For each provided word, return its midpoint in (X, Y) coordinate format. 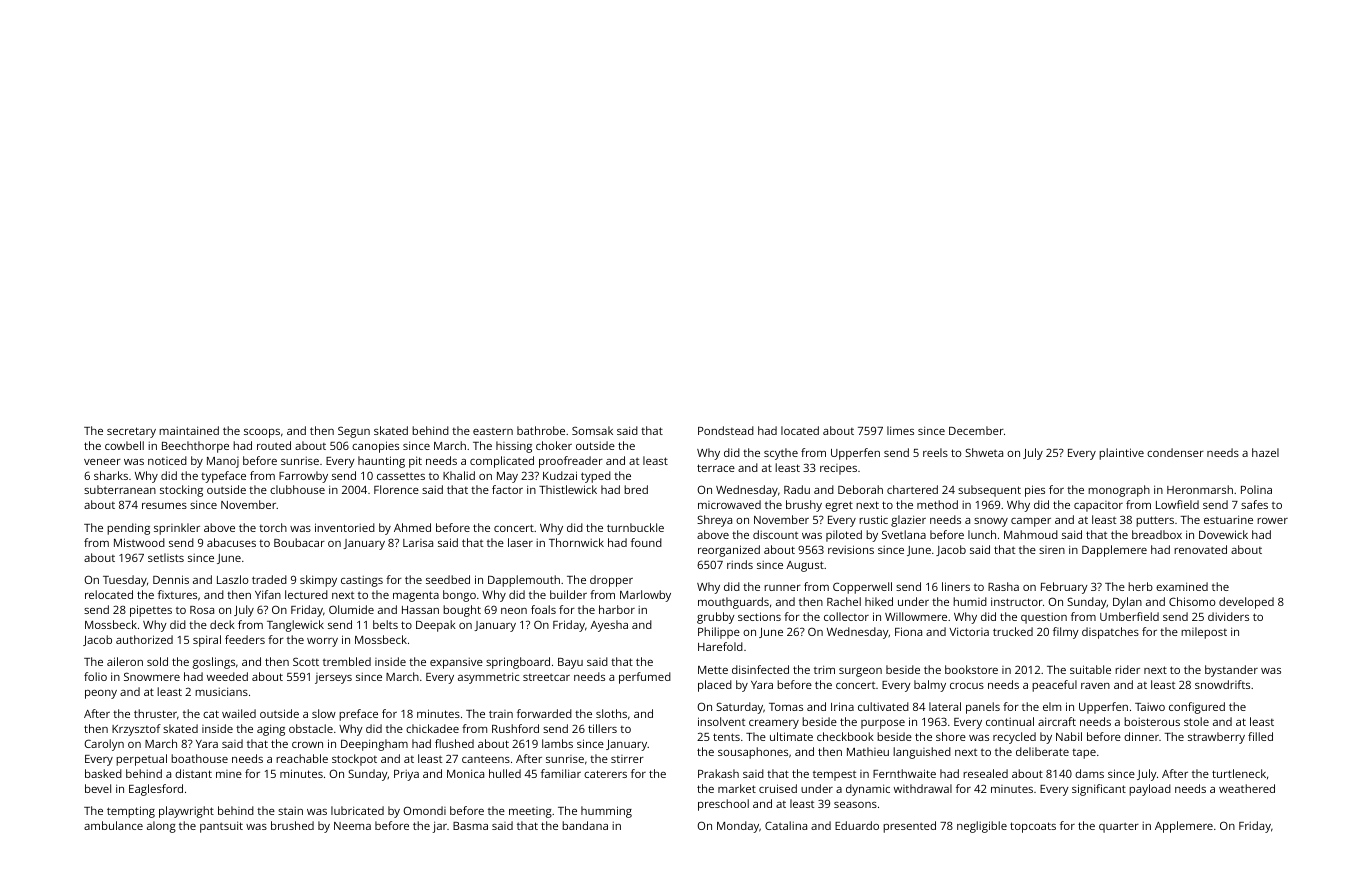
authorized (144, 639)
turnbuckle (635, 527)
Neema (352, 826)
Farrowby (303, 477)
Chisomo (1192, 601)
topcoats (1033, 827)
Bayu (570, 663)
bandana (585, 825)
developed (1246, 603)
